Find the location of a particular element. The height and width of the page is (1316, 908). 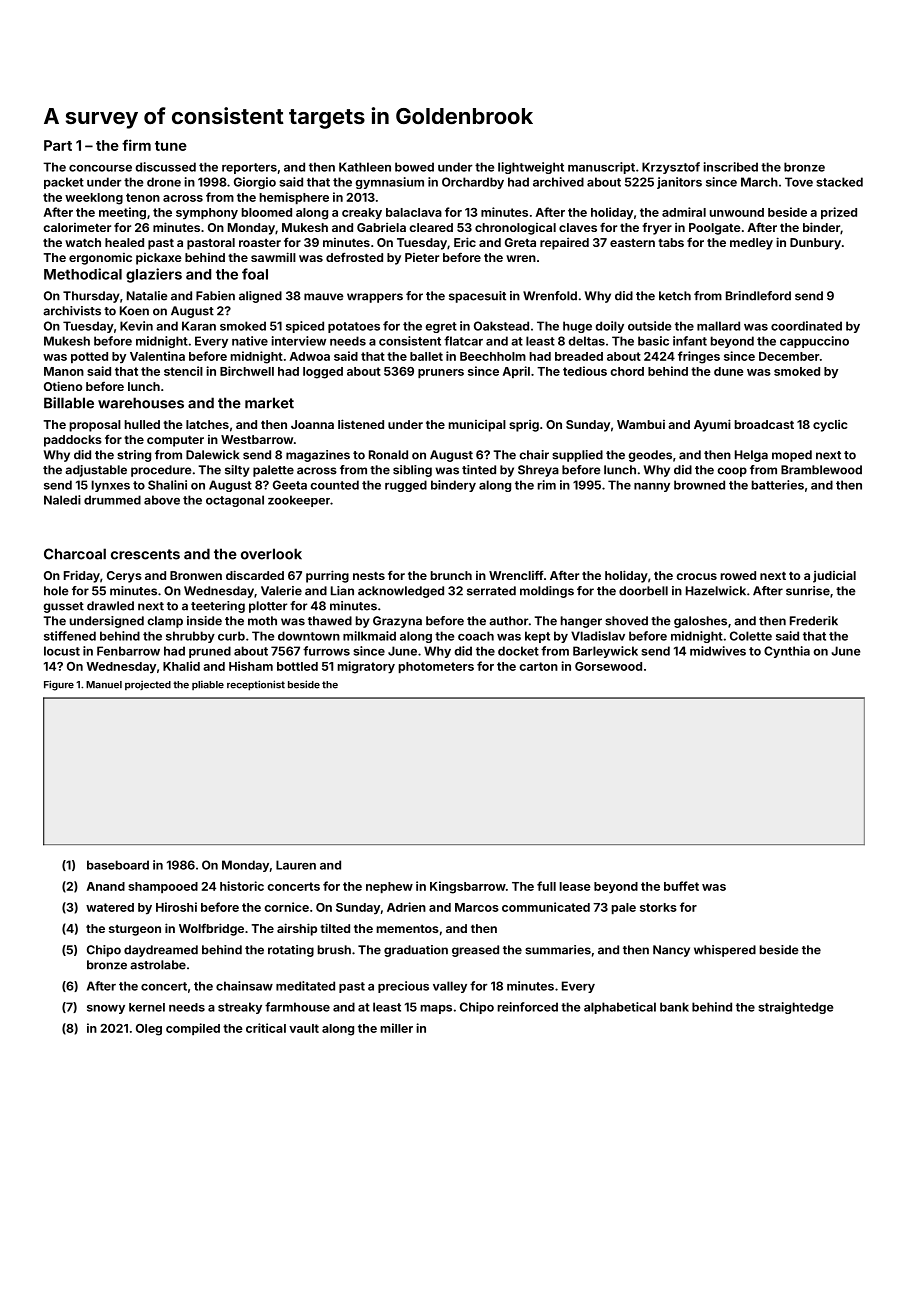

inscribed is located at coordinates (731, 167).
